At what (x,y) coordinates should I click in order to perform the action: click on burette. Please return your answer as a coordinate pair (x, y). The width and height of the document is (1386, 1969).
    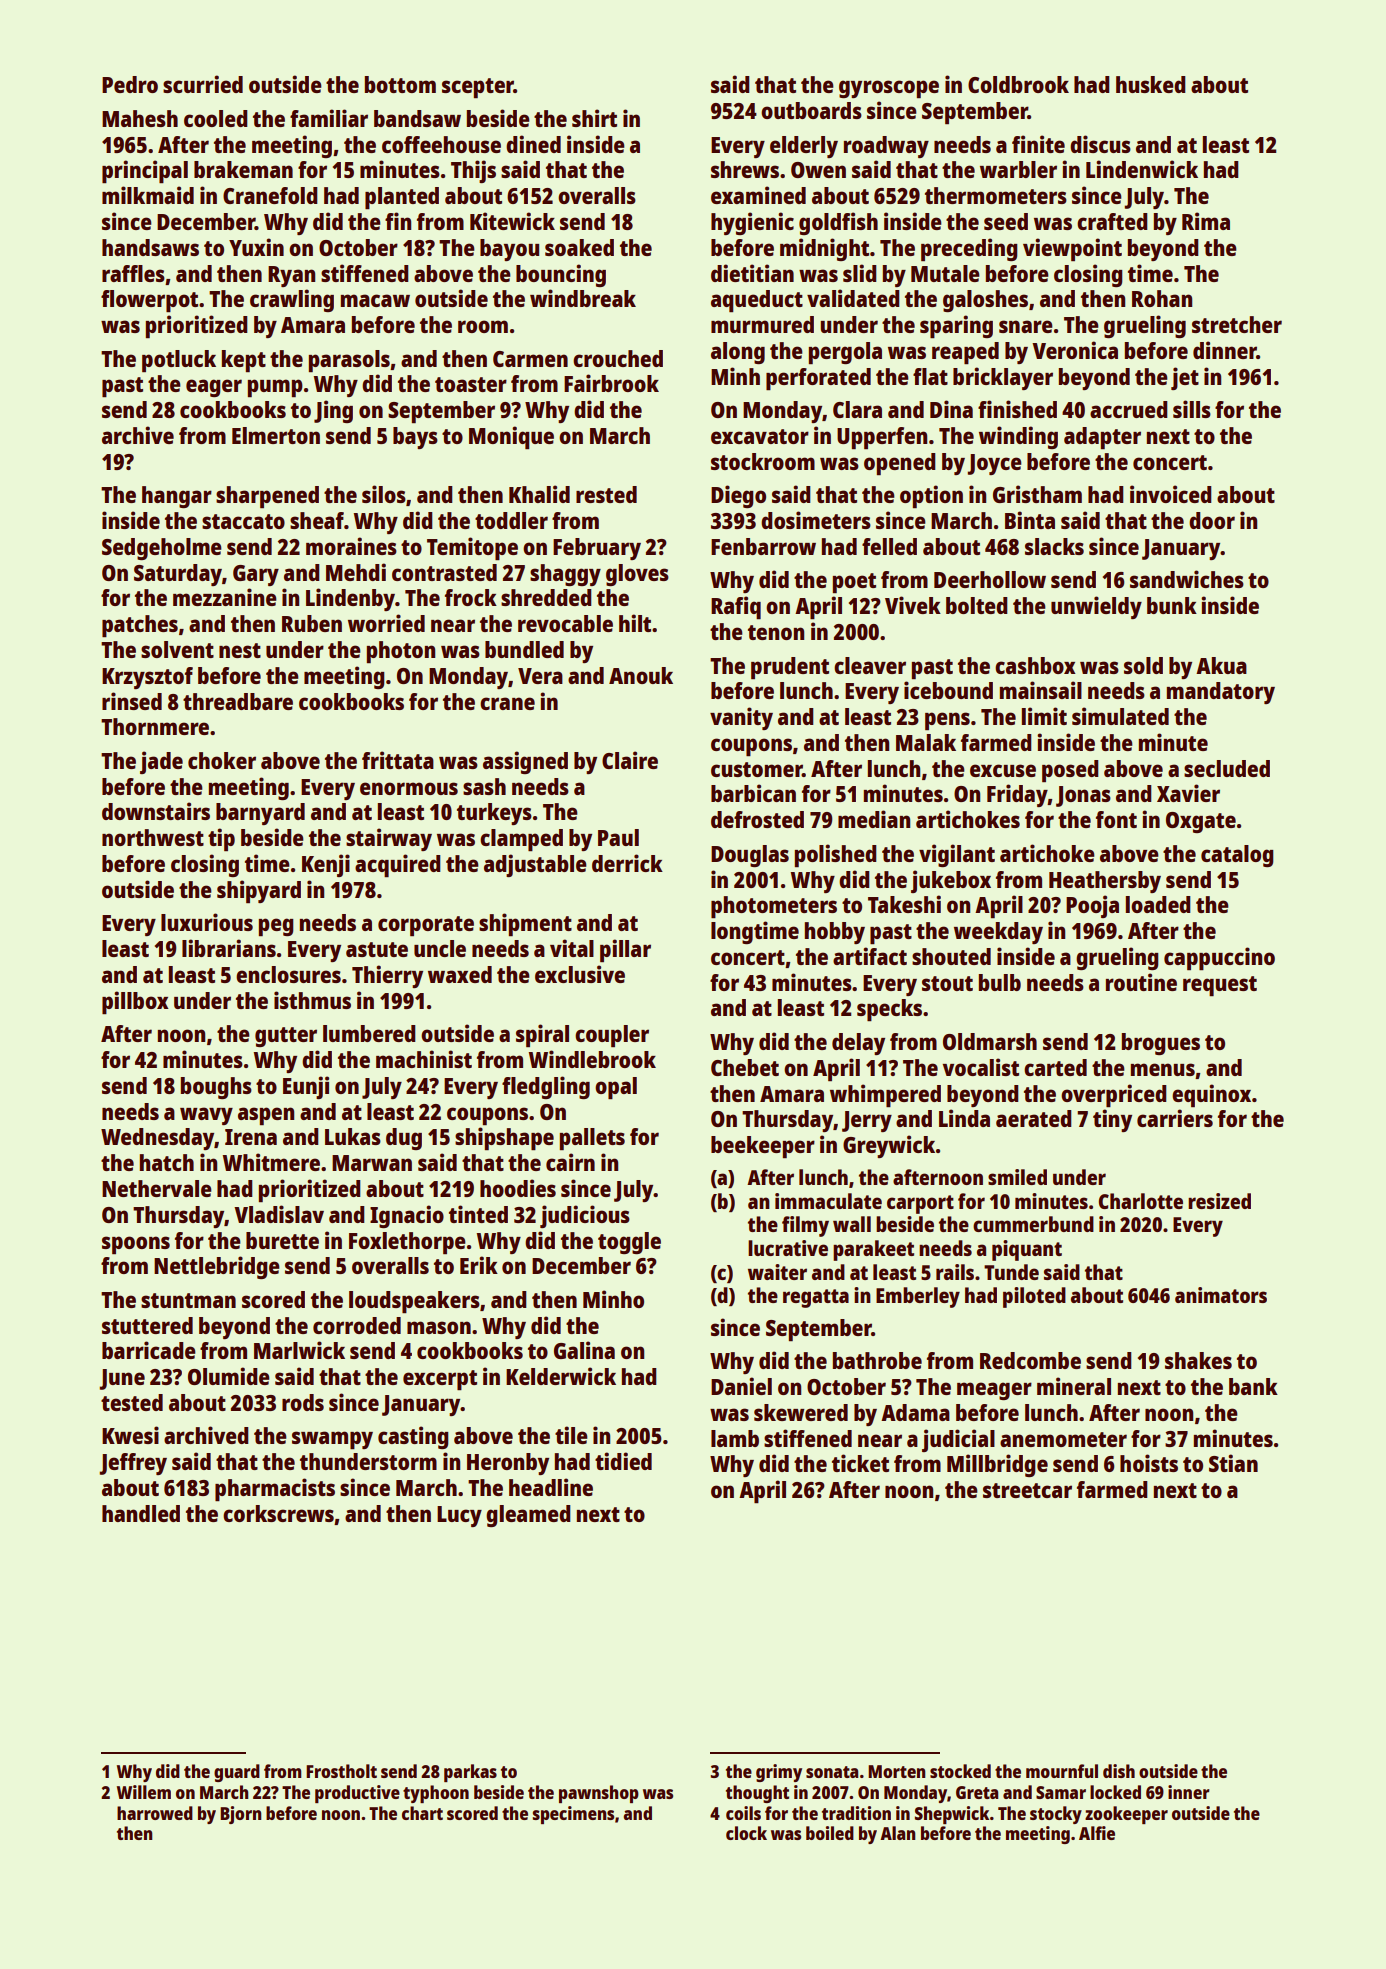
    Looking at the image, I should click on (282, 1240).
